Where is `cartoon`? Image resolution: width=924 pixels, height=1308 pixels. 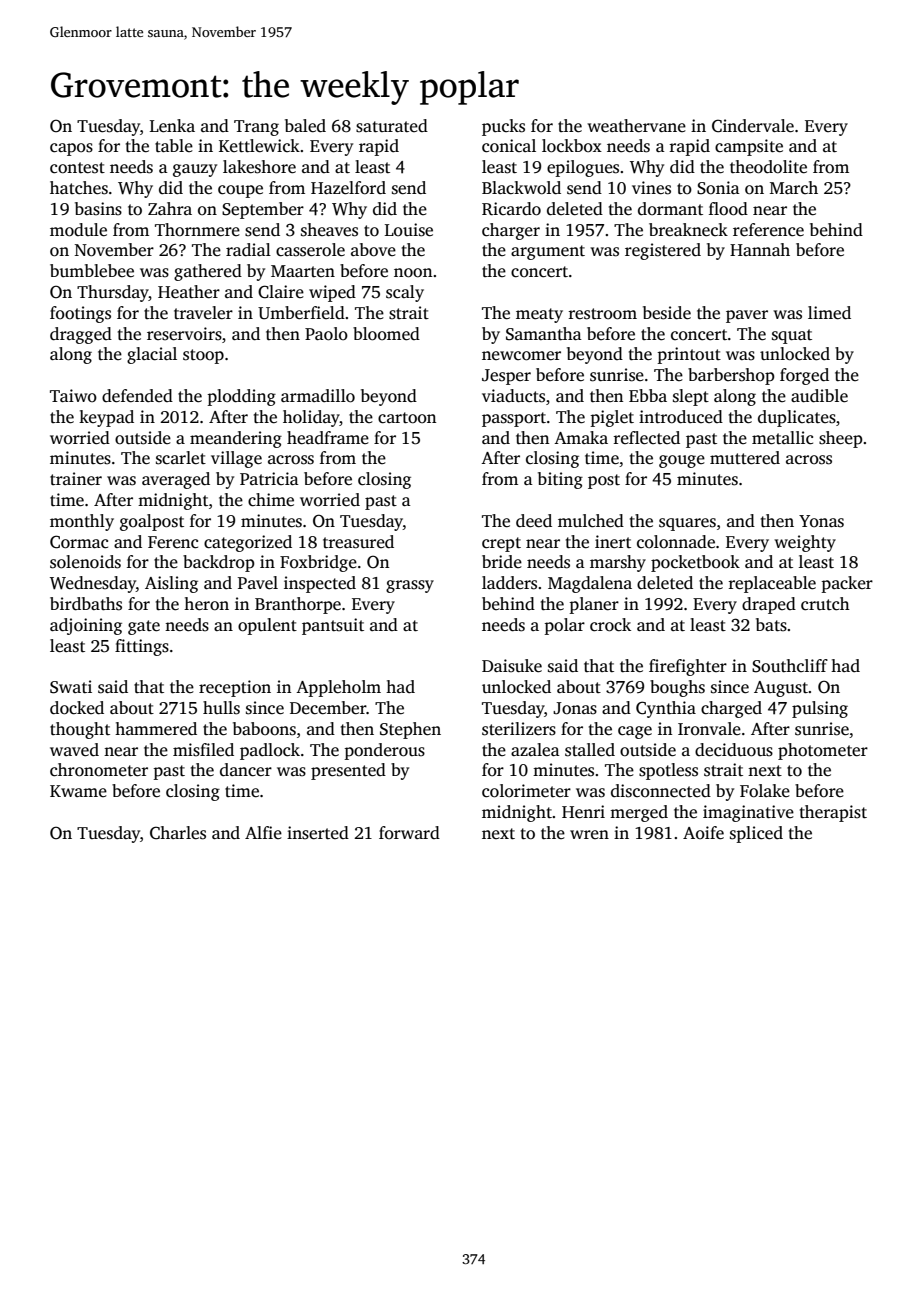 cartoon is located at coordinates (407, 418).
